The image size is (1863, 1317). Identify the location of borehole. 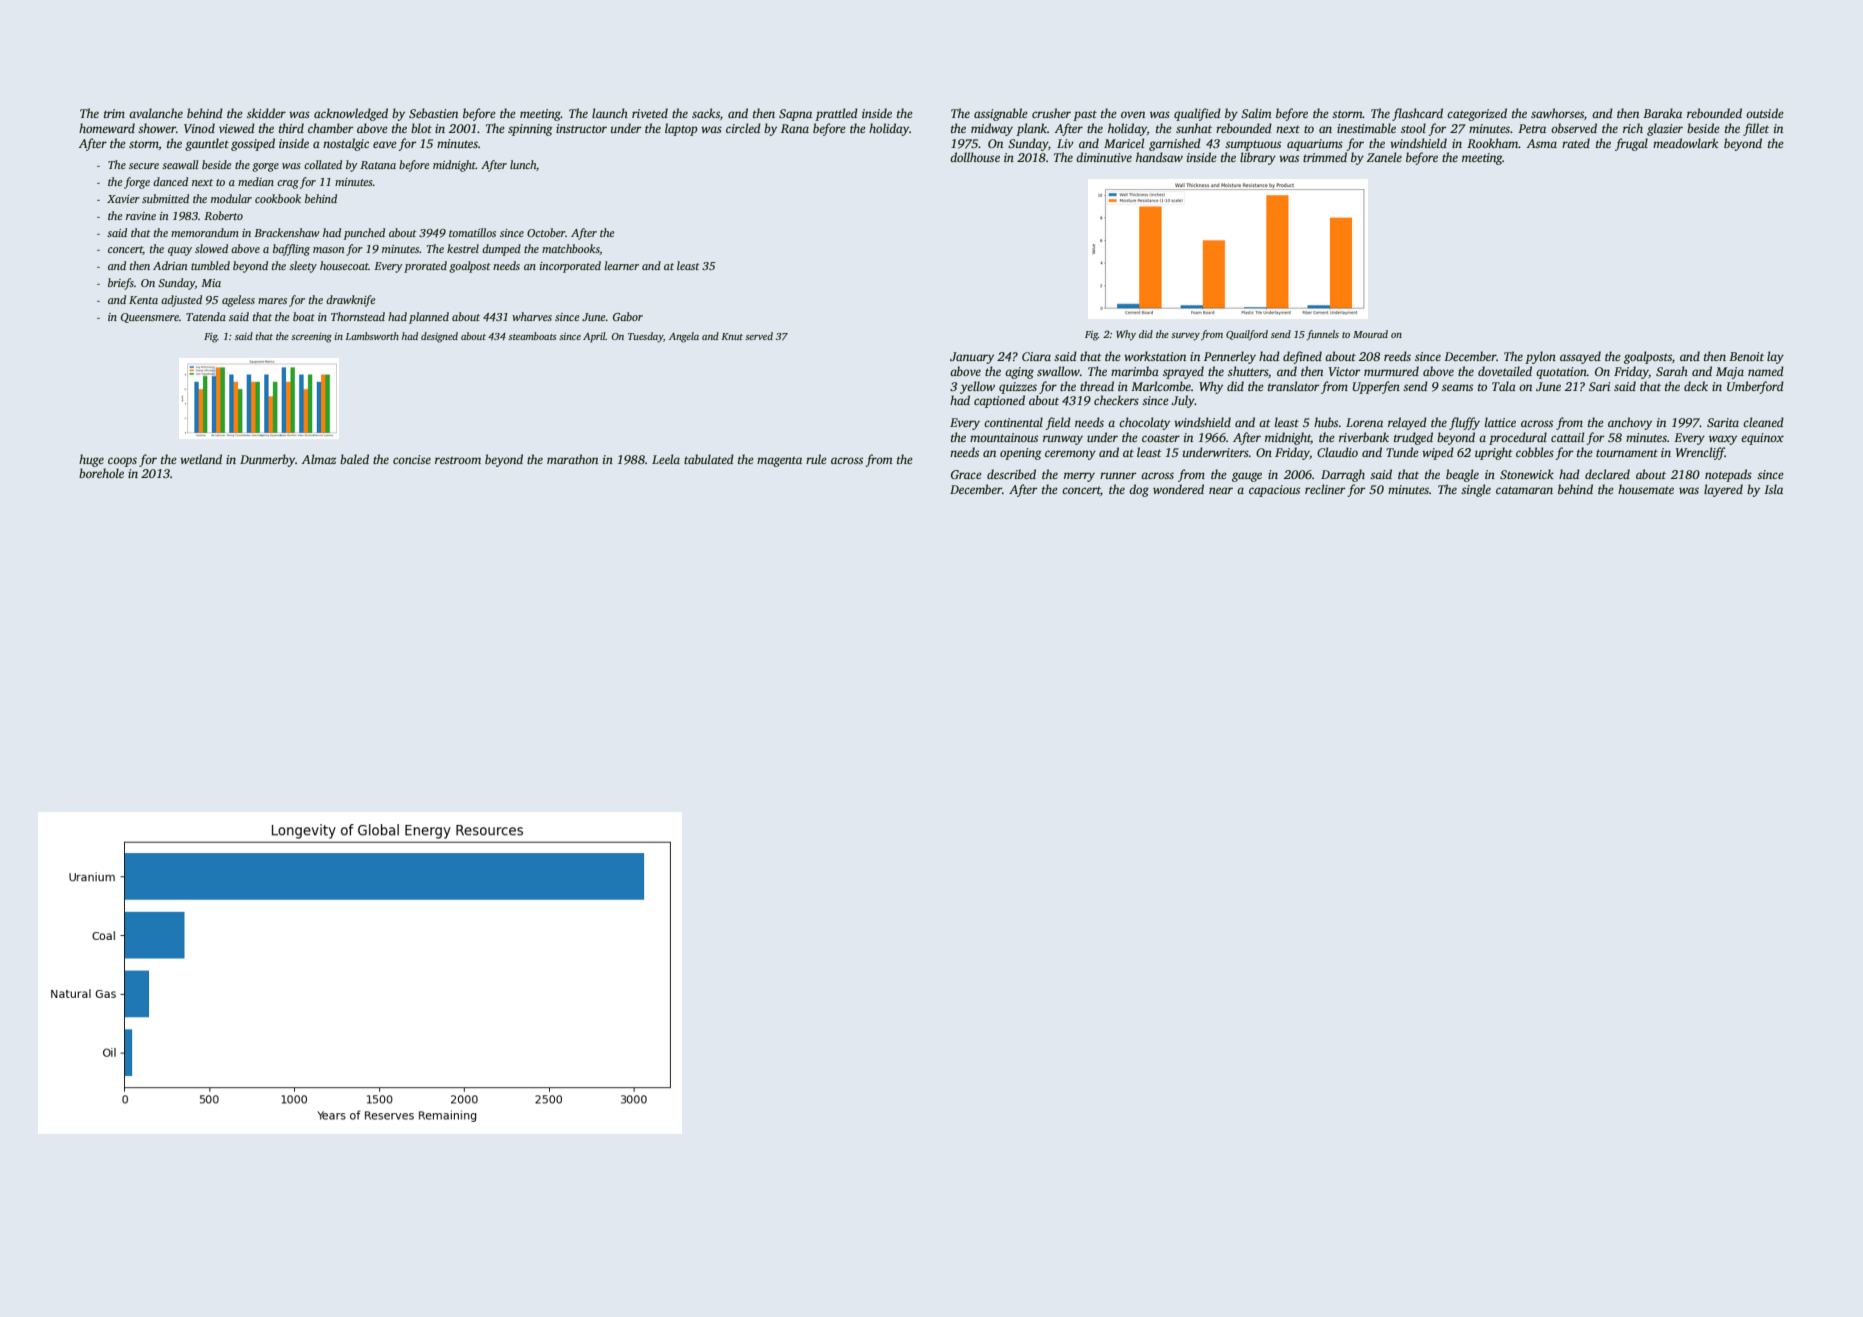
(101, 473).
